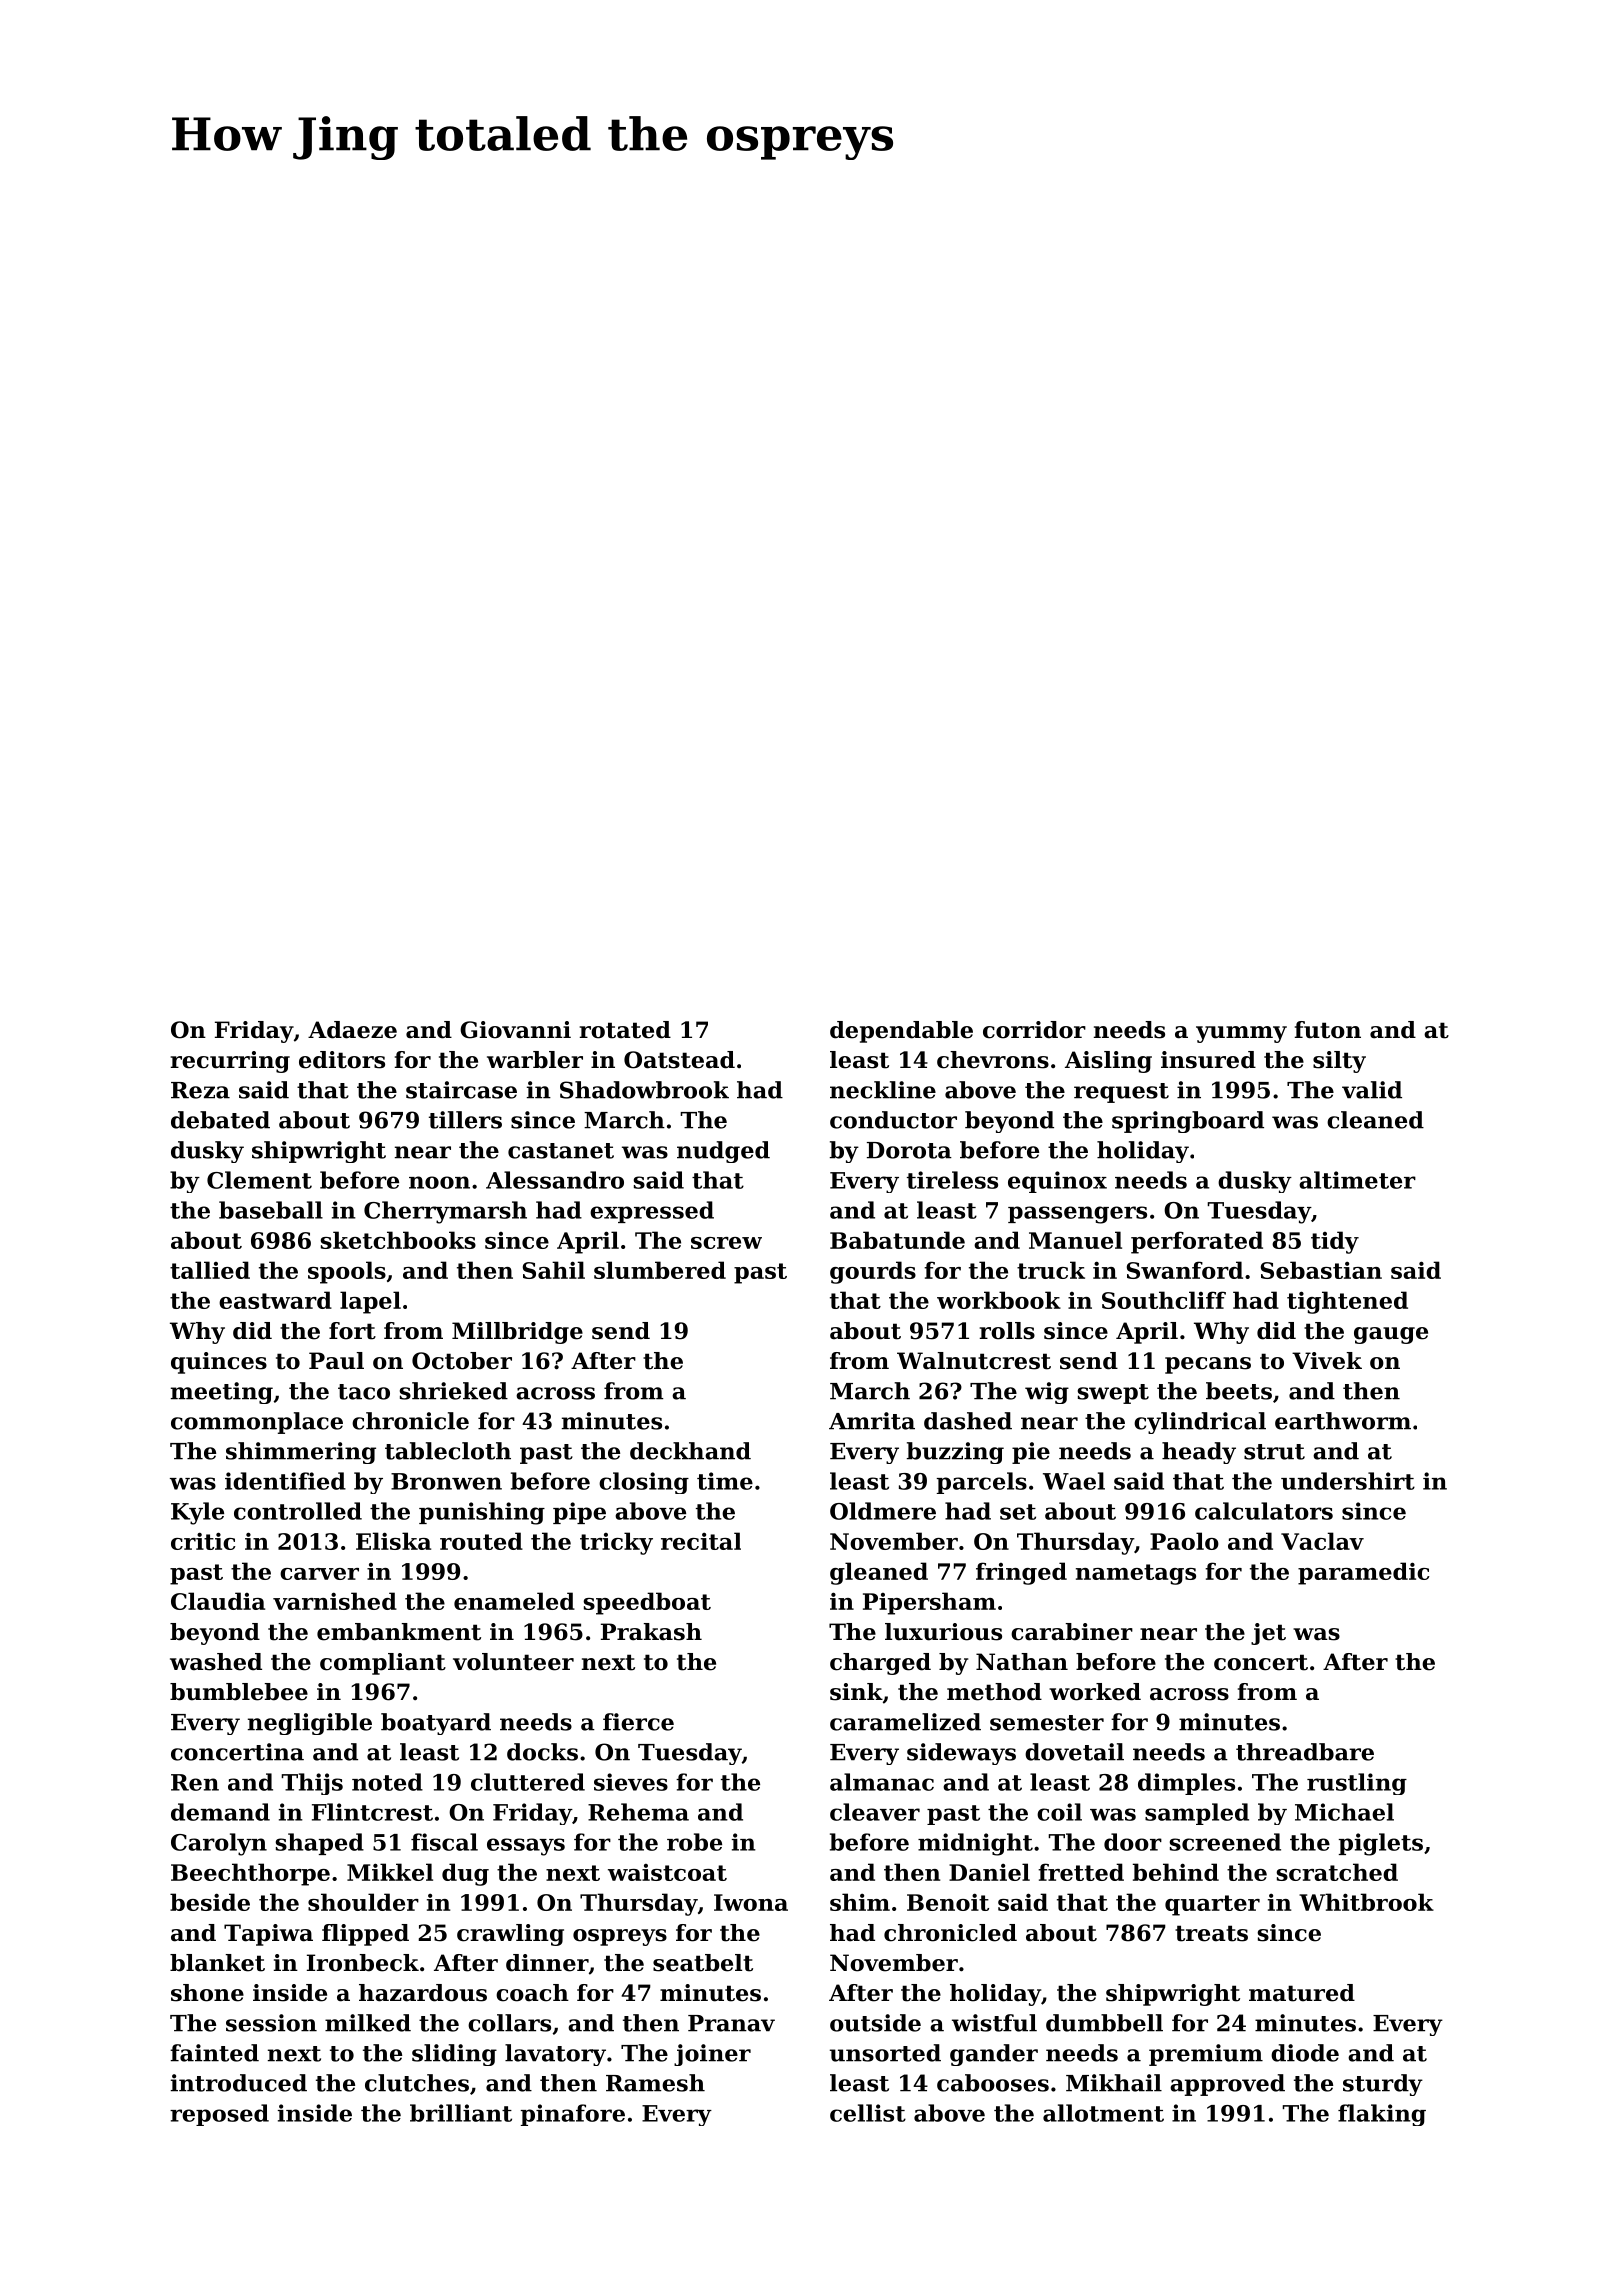  Describe the element at coordinates (509, 2023) in the screenshot. I see `collars` at that location.
